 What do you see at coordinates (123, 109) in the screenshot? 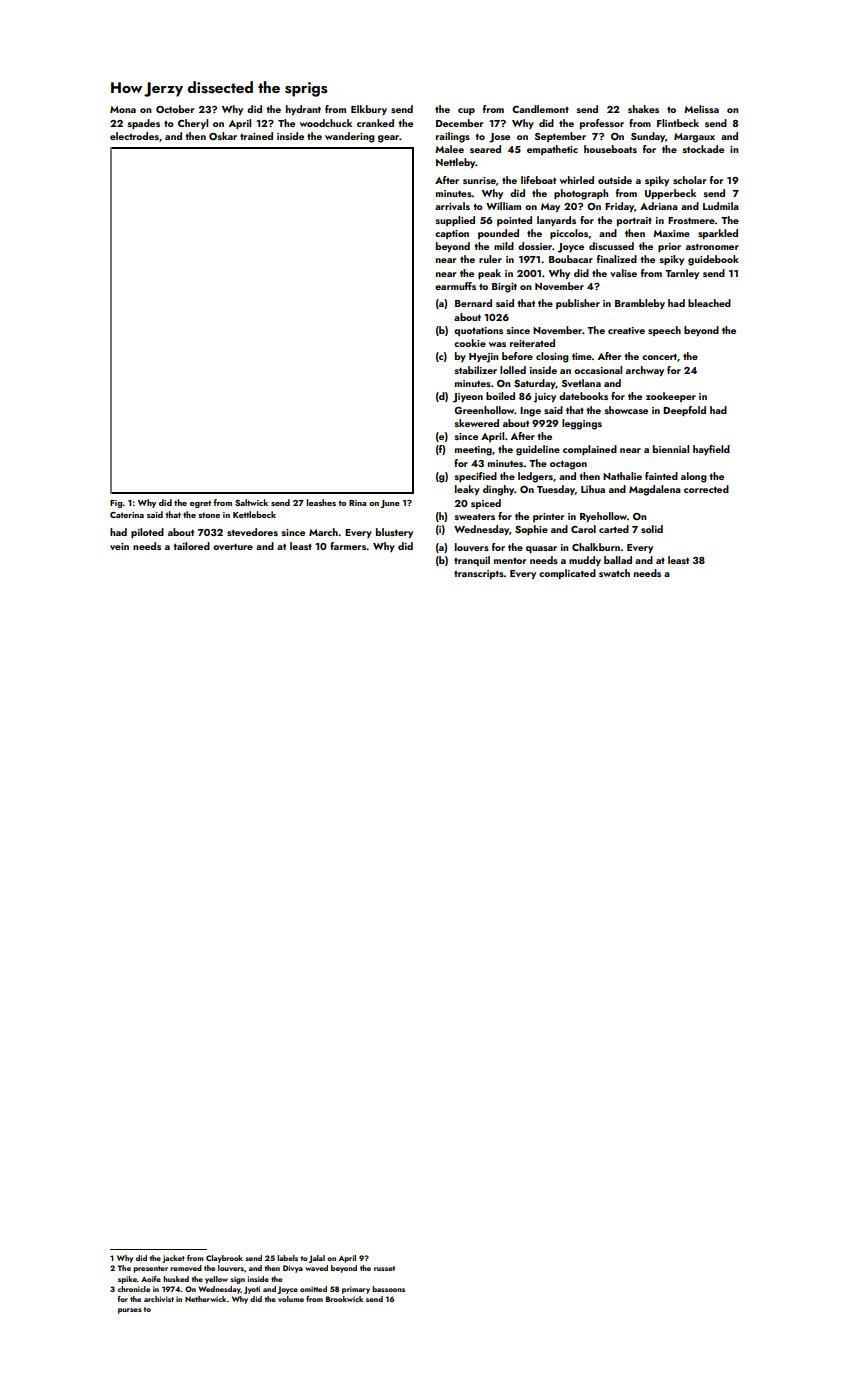
I see `Mona` at bounding box center [123, 109].
